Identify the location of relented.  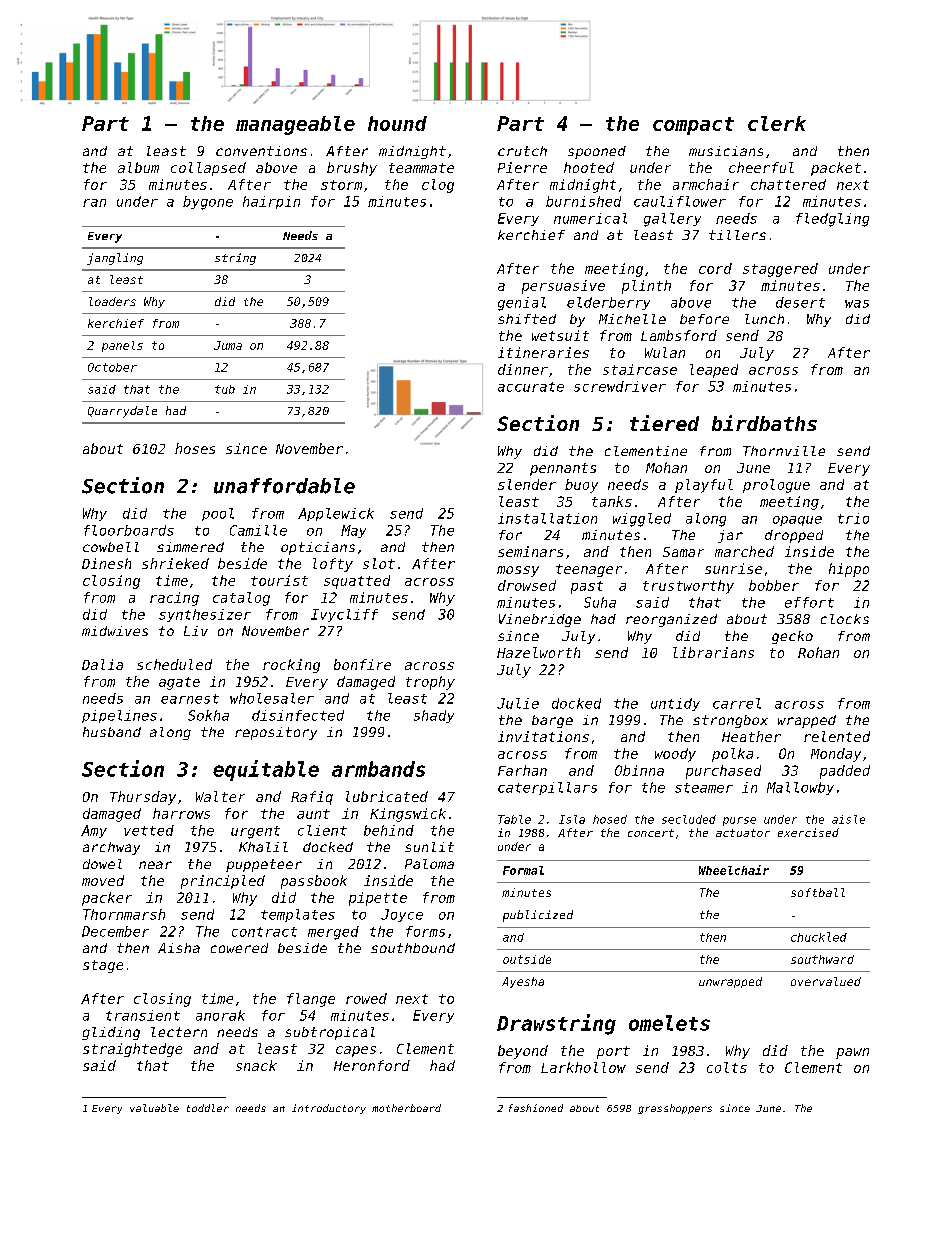
(837, 736).
